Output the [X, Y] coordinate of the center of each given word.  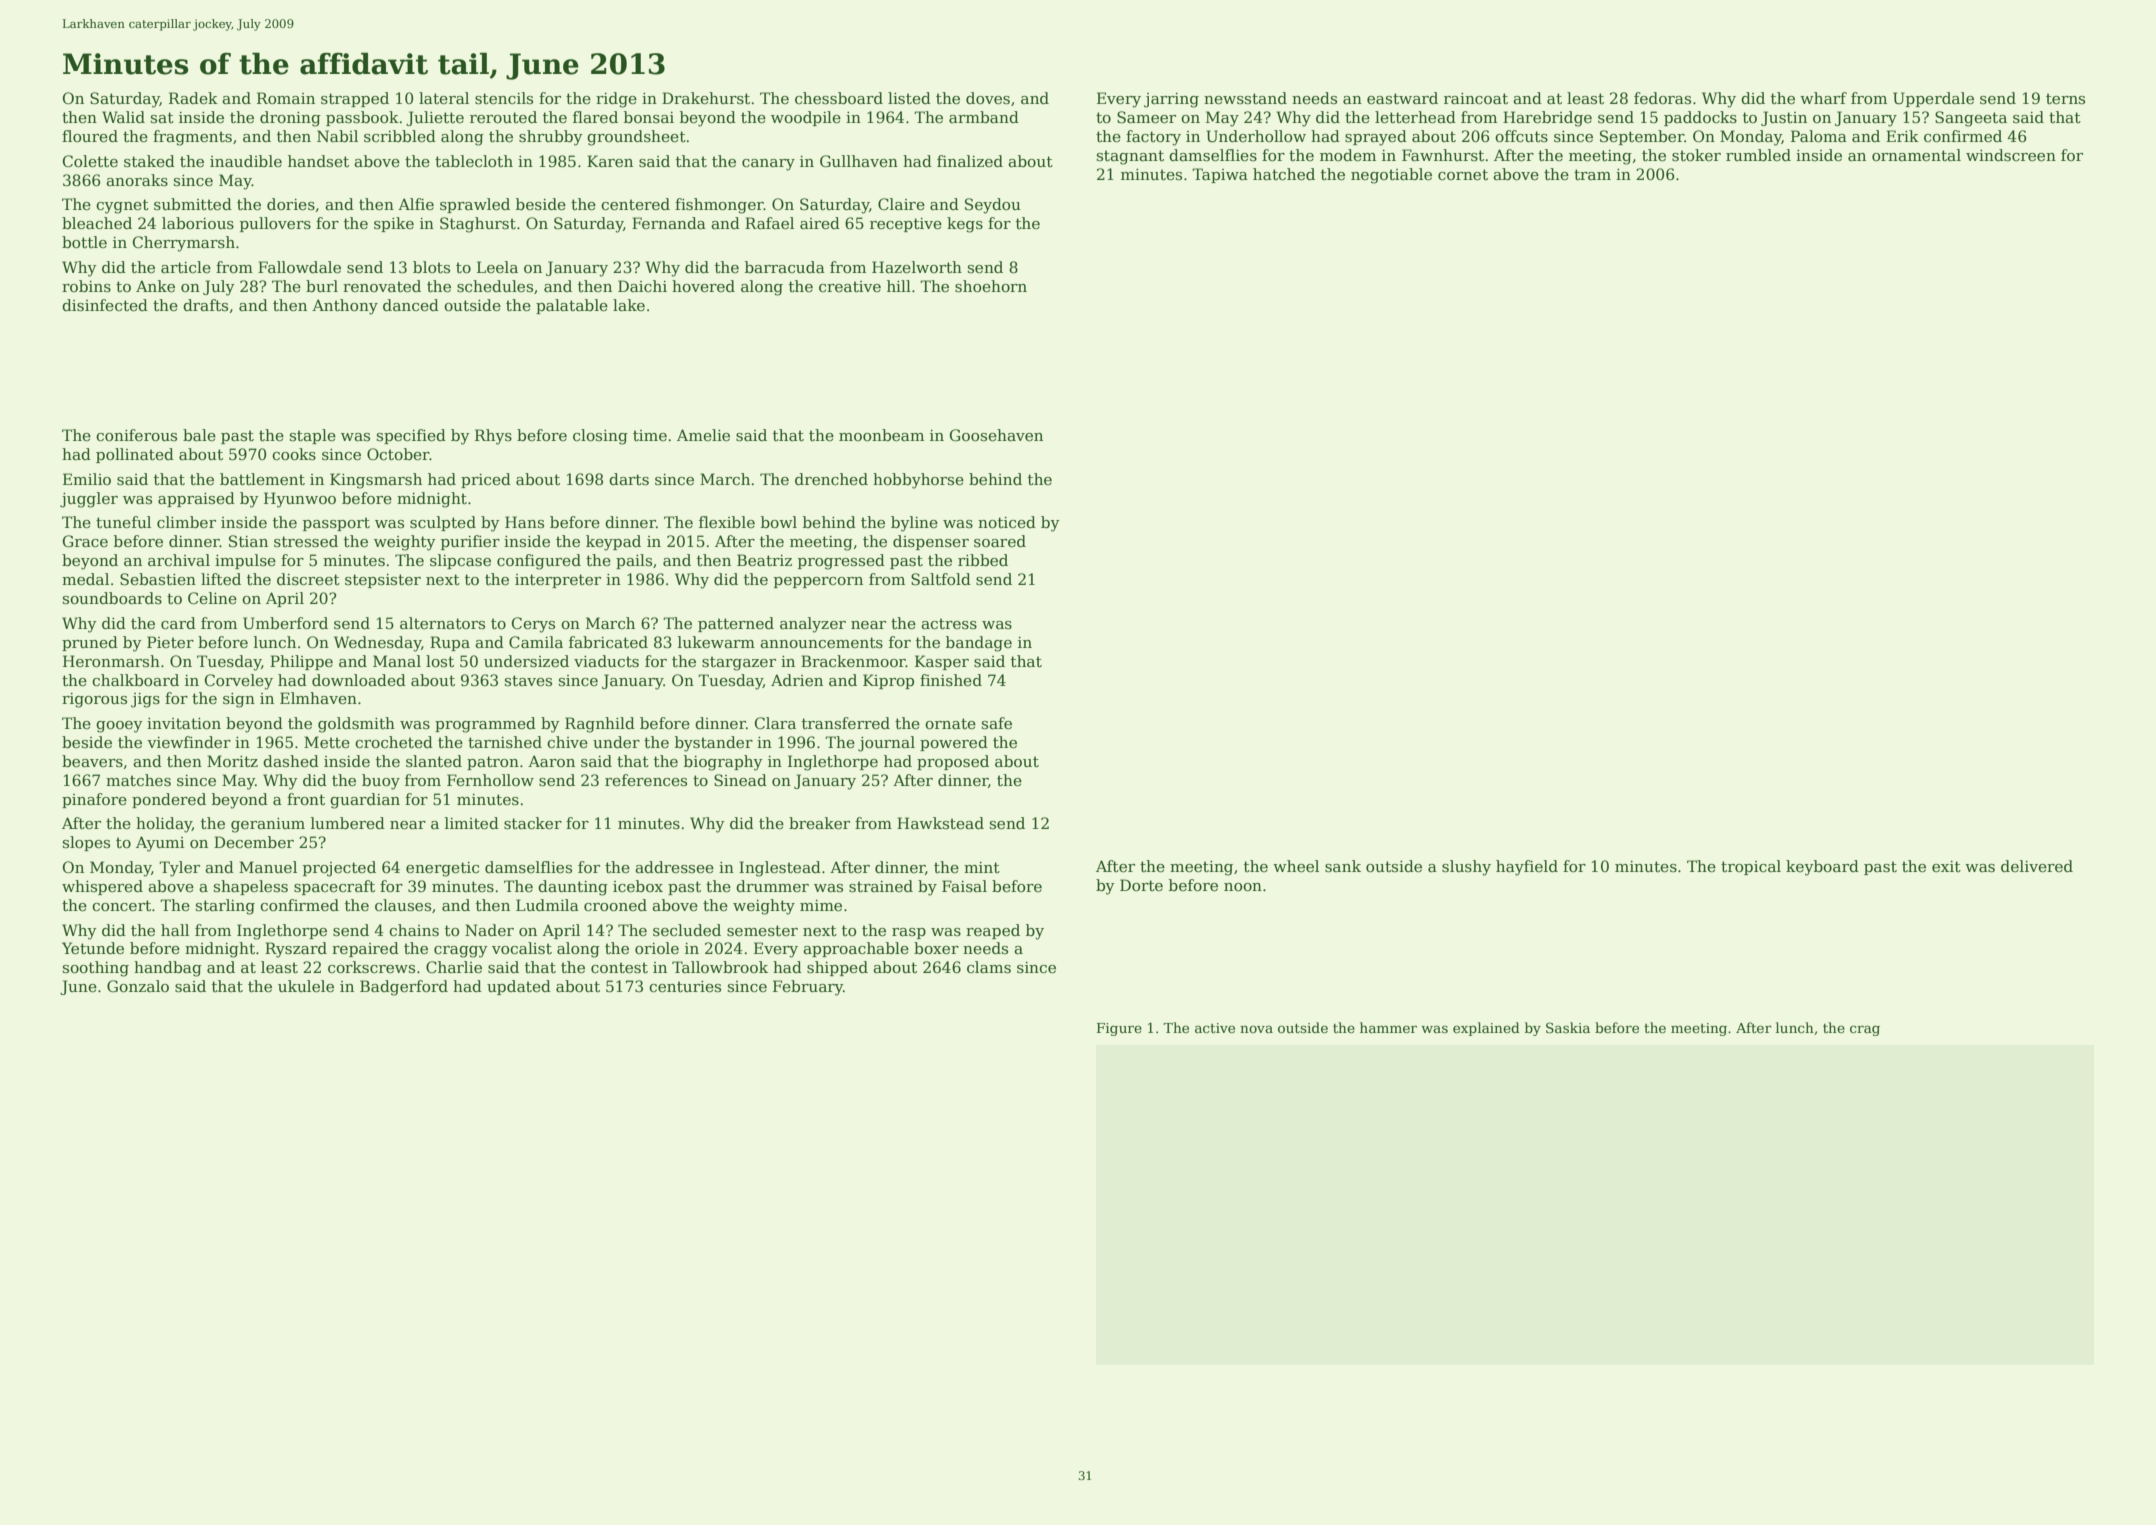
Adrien [797, 680]
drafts [205, 305]
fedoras [1662, 98]
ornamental [1916, 155]
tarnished [505, 742]
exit [1946, 866]
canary [768, 165]
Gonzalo [138, 986]
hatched [1284, 174]
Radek [193, 98]
